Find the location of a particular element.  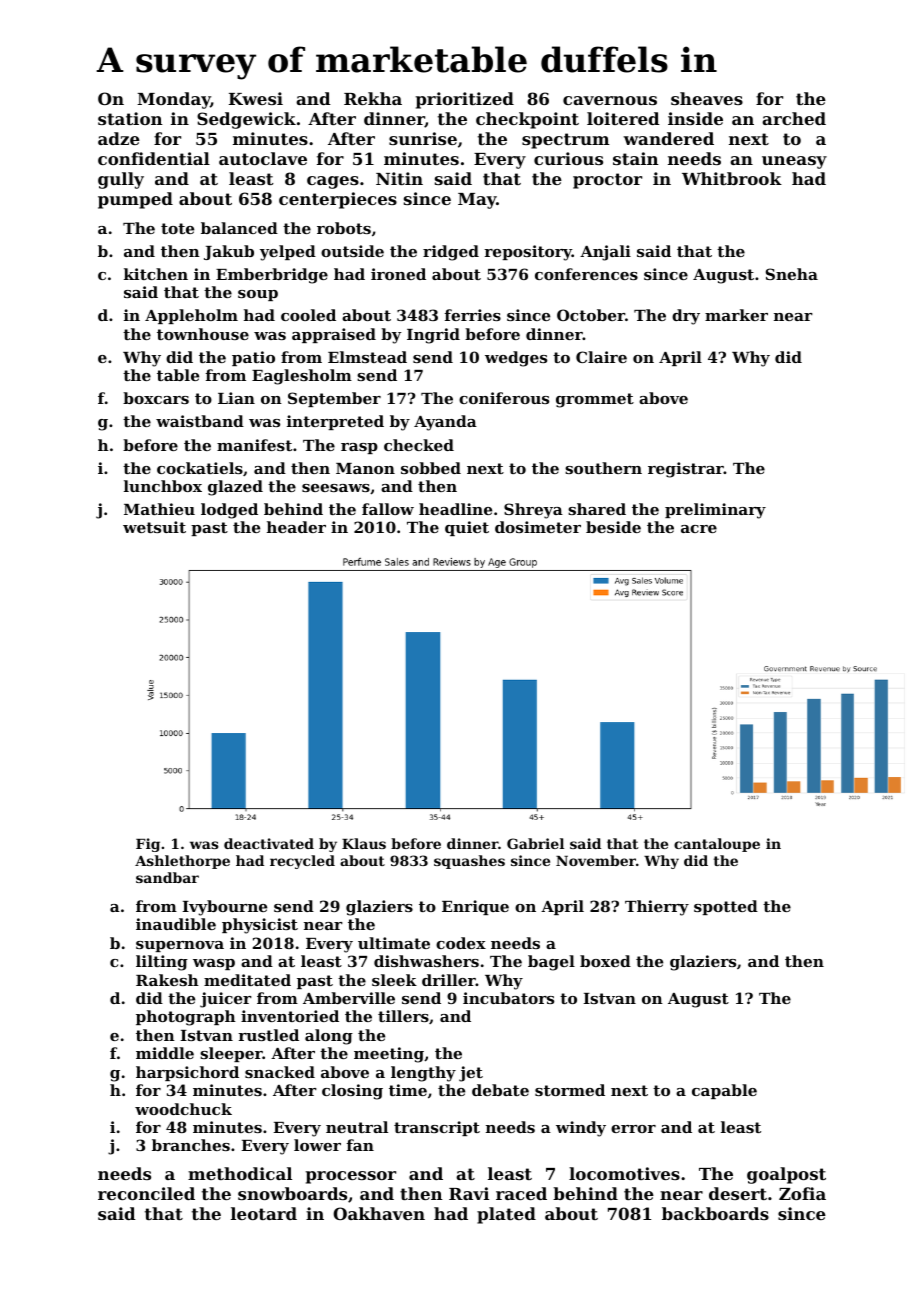

Sneha is located at coordinates (792, 274).
